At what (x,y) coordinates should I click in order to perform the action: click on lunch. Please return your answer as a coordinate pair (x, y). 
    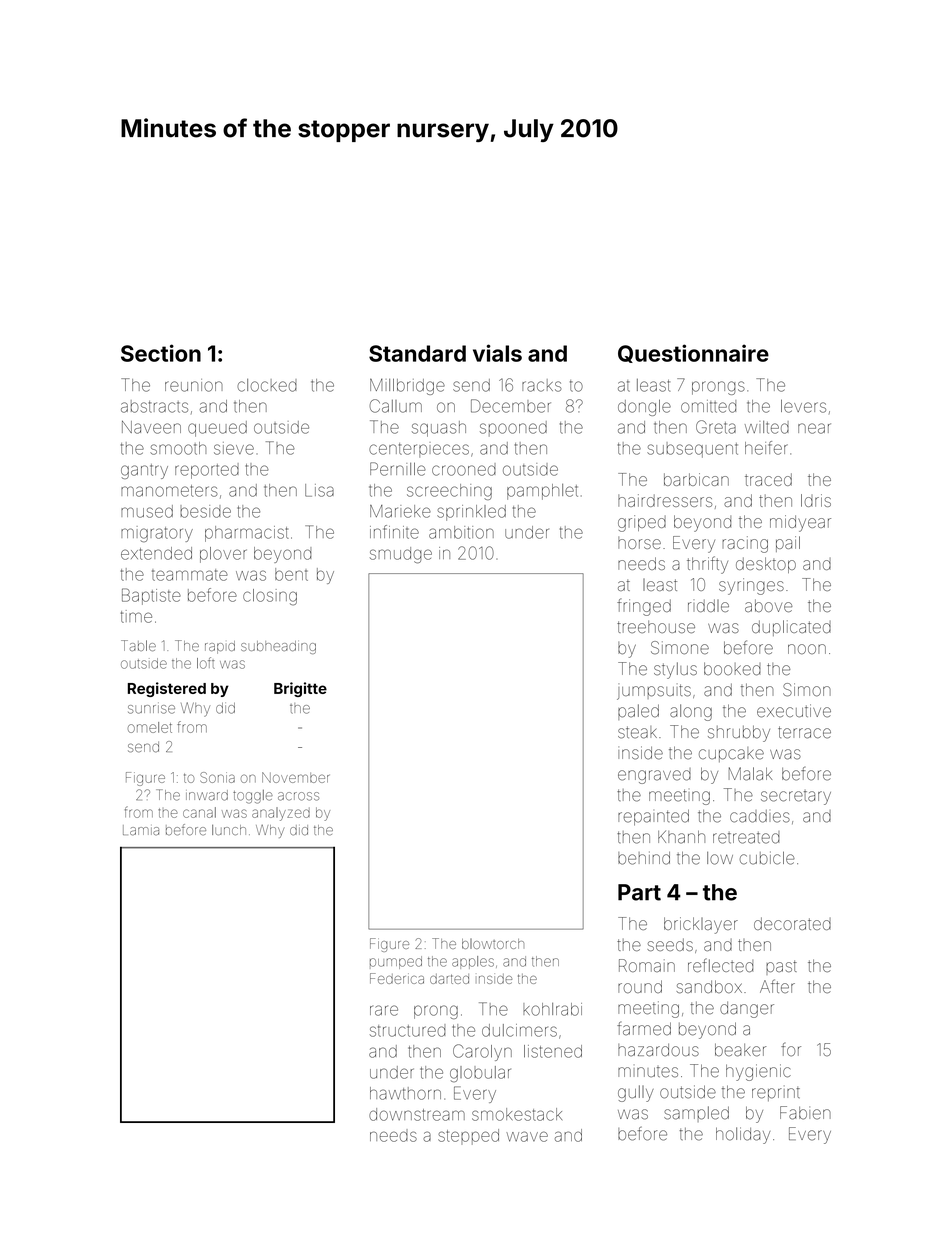
    Looking at the image, I should click on (229, 830).
